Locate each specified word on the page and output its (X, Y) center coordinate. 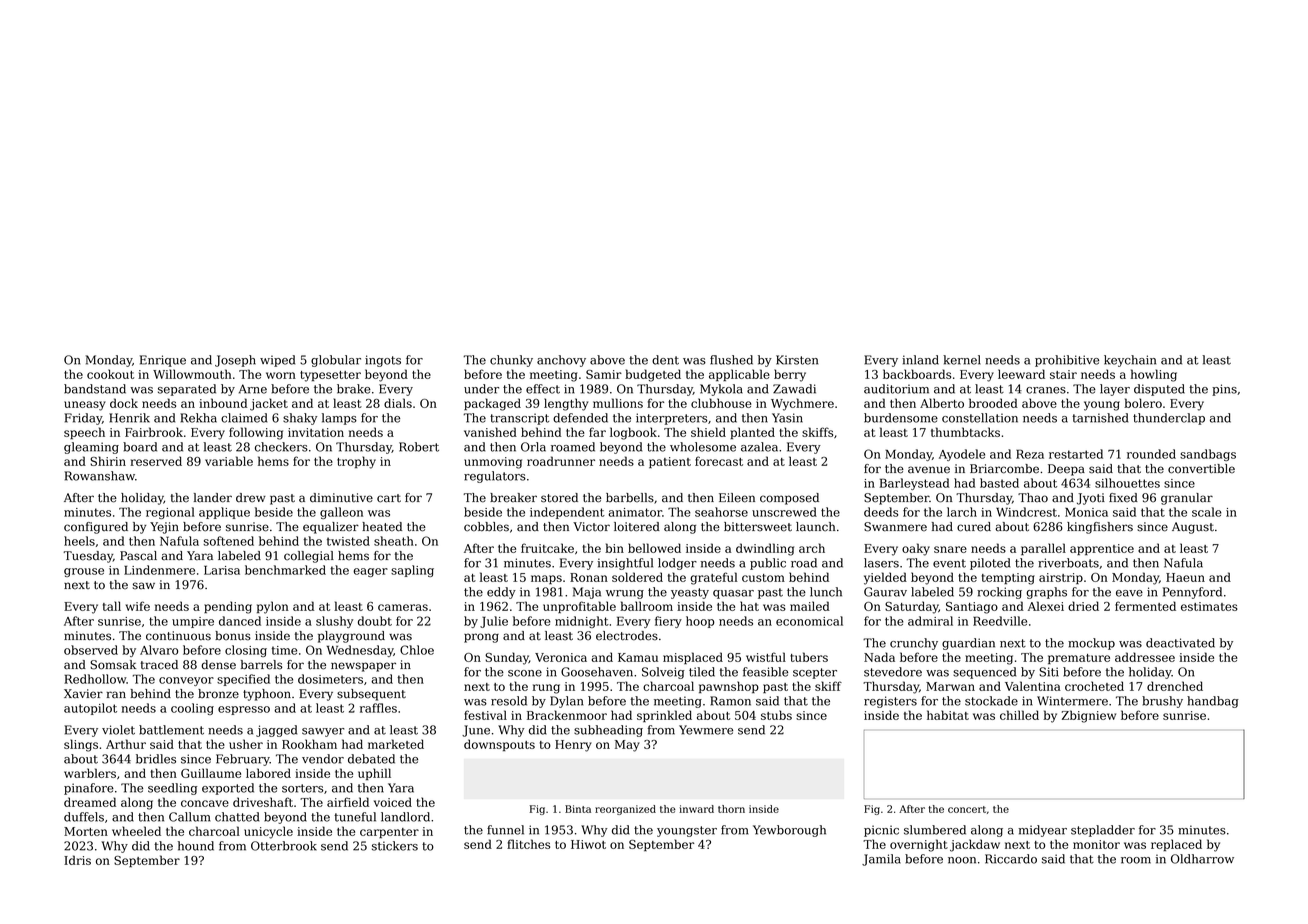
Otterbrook (284, 846)
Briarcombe (1004, 469)
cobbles (486, 527)
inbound (223, 403)
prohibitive (1067, 361)
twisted (348, 541)
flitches (528, 844)
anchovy (561, 361)
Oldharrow (1202, 859)
